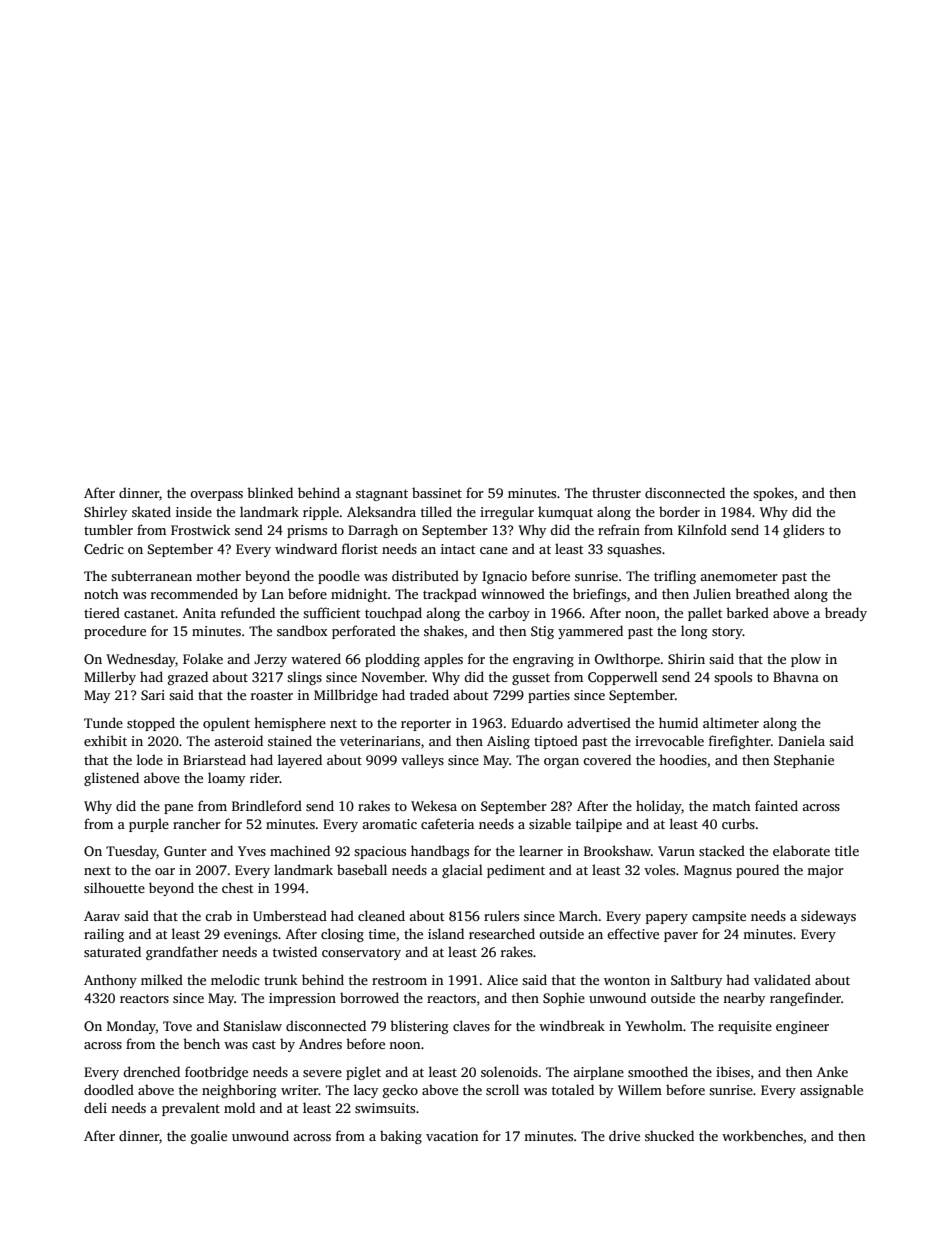  Describe the element at coordinates (443, 660) in the page. I see `apples` at that location.
